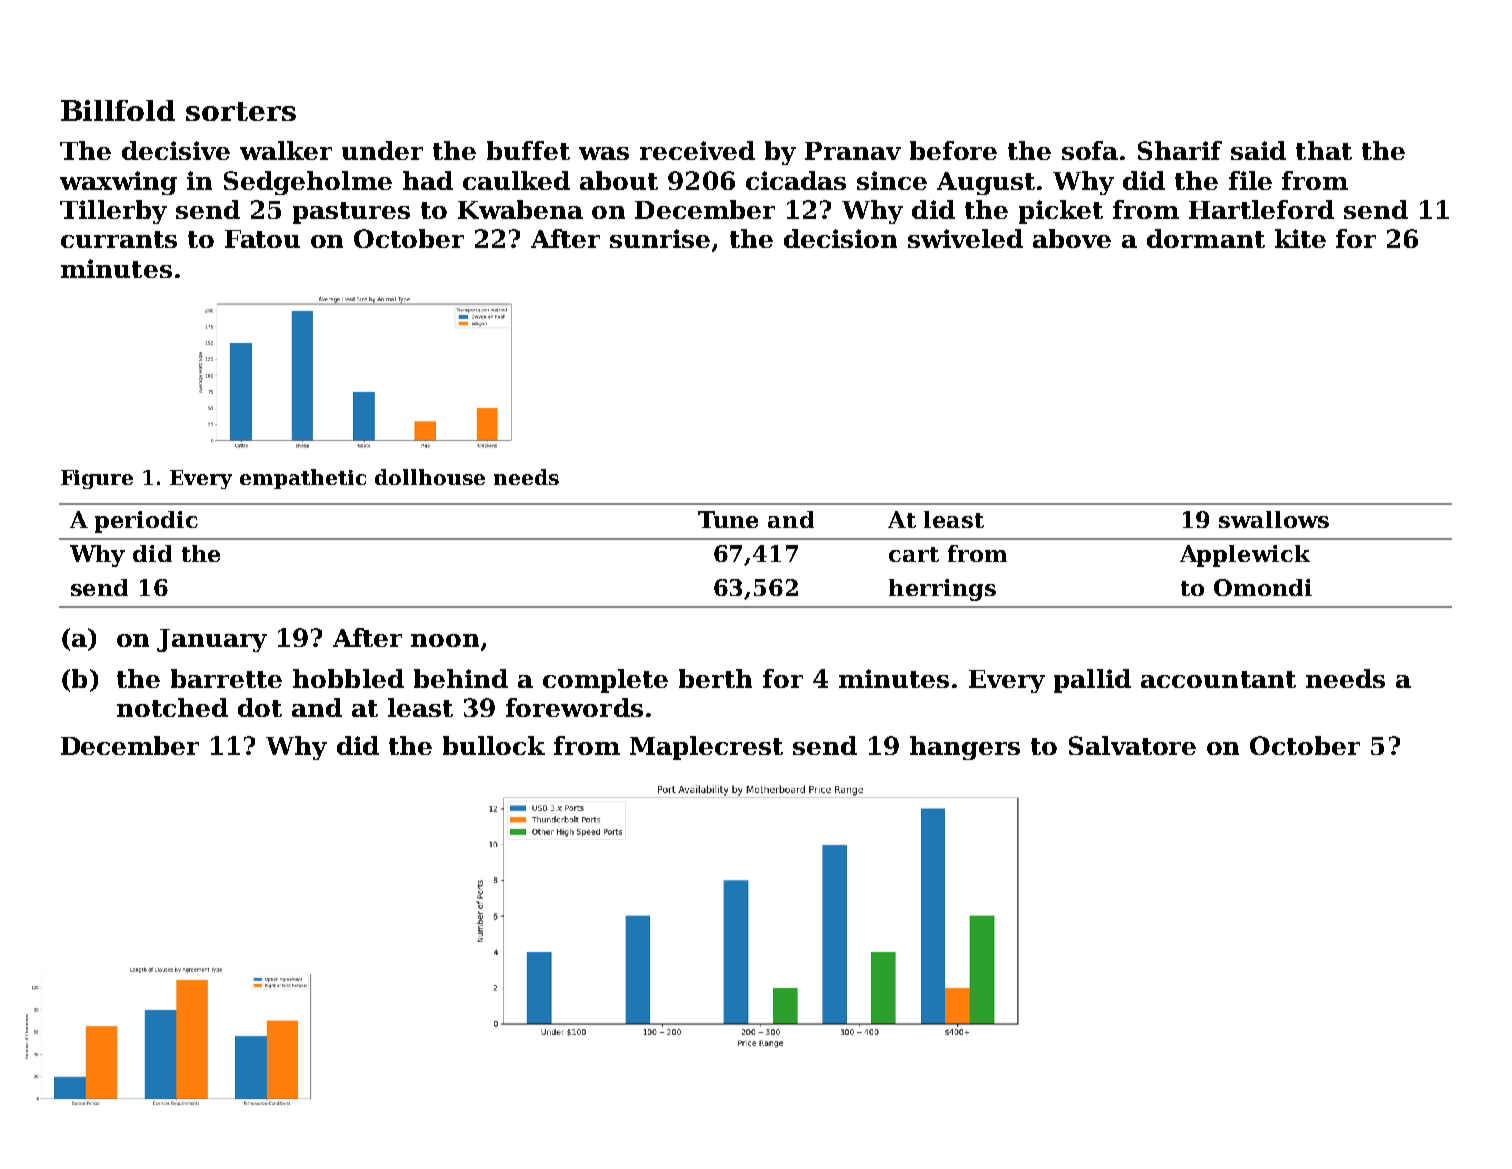 The image size is (1512, 1169). Describe the element at coordinates (1072, 238) in the screenshot. I see `above` at that location.
